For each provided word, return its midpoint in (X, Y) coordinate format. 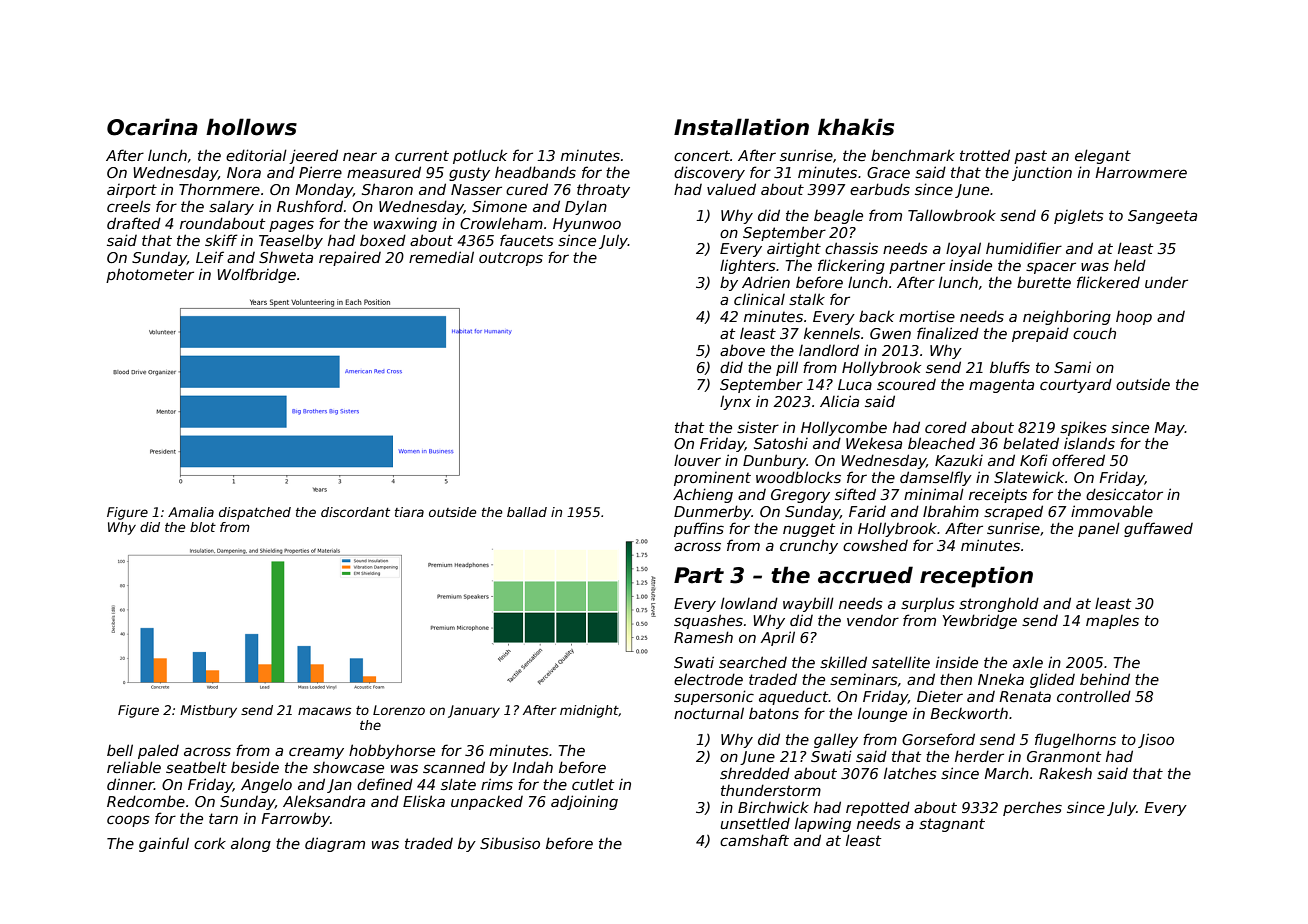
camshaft (754, 840)
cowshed (875, 545)
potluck (480, 156)
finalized (948, 333)
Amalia (191, 512)
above (742, 350)
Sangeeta (1162, 217)
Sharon (387, 189)
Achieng (703, 495)
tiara (409, 512)
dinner (130, 784)
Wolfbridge (256, 275)
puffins (699, 529)
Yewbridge (980, 621)
